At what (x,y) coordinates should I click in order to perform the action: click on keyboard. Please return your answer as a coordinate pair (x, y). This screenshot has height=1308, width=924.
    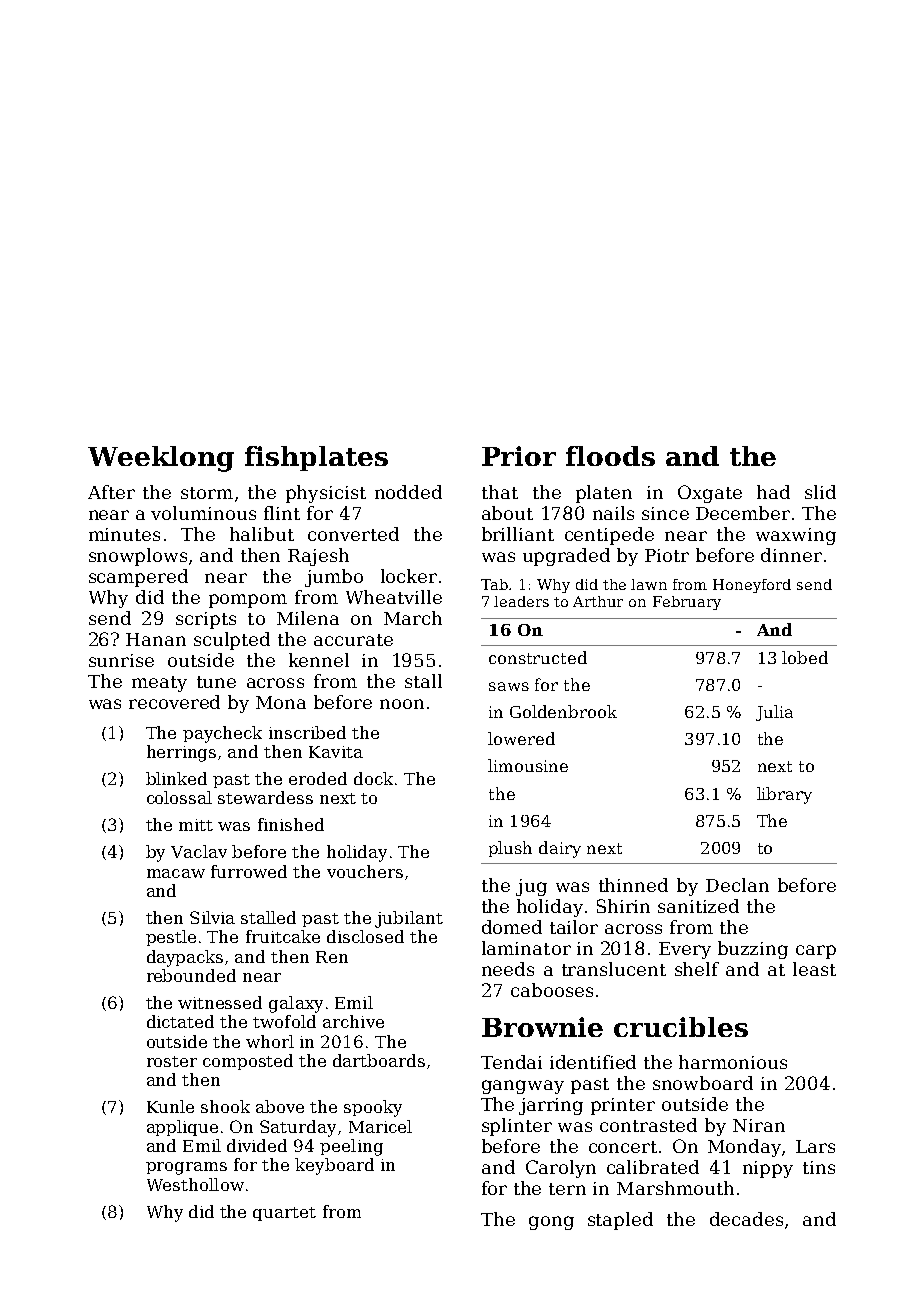
    Looking at the image, I should click on (334, 1166).
